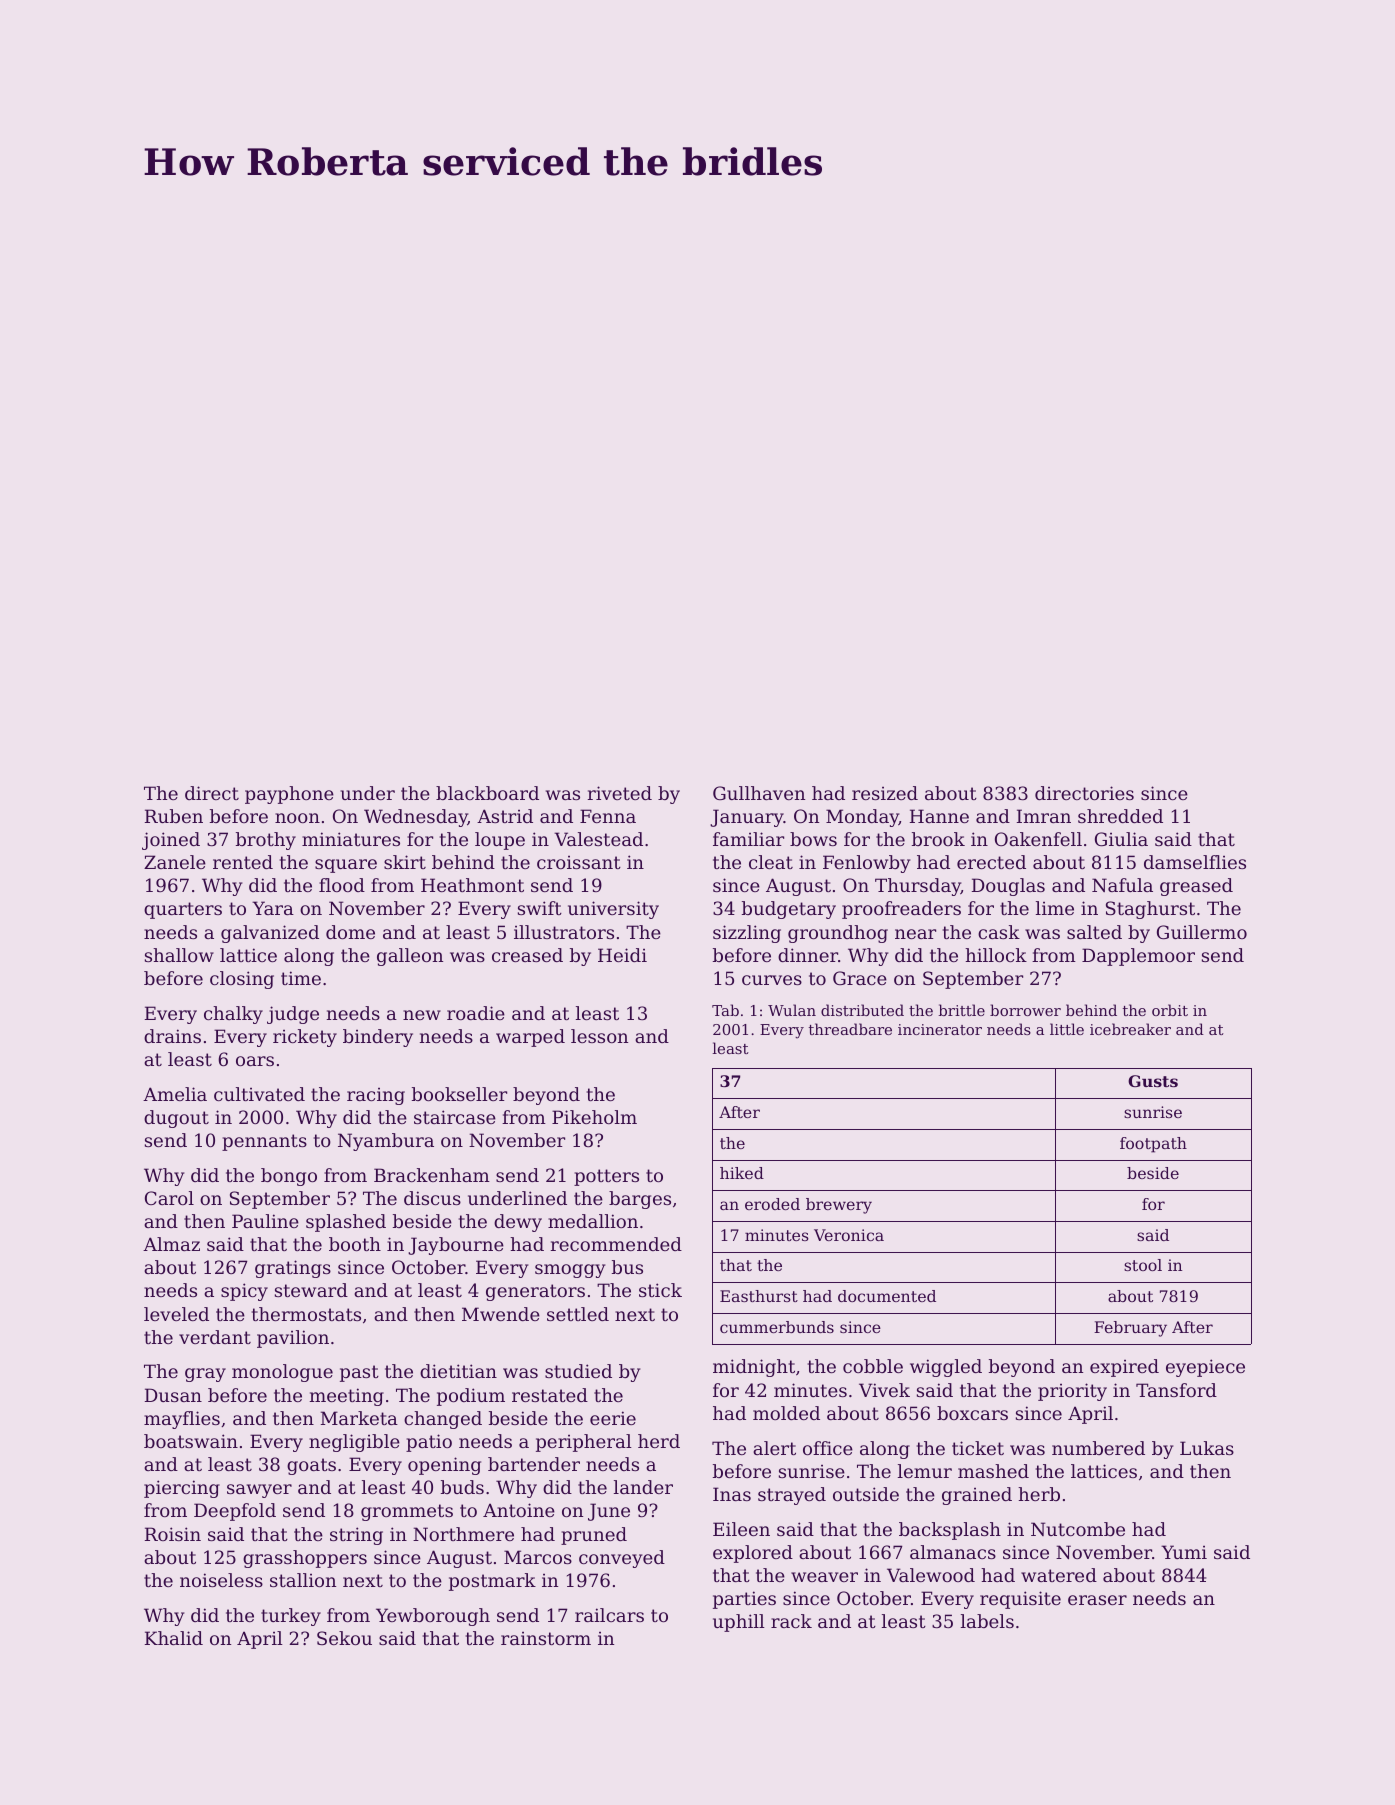 This screenshot has height=1805, width=1395. What do you see at coordinates (546, 1638) in the screenshot?
I see `rainstorm` at bounding box center [546, 1638].
